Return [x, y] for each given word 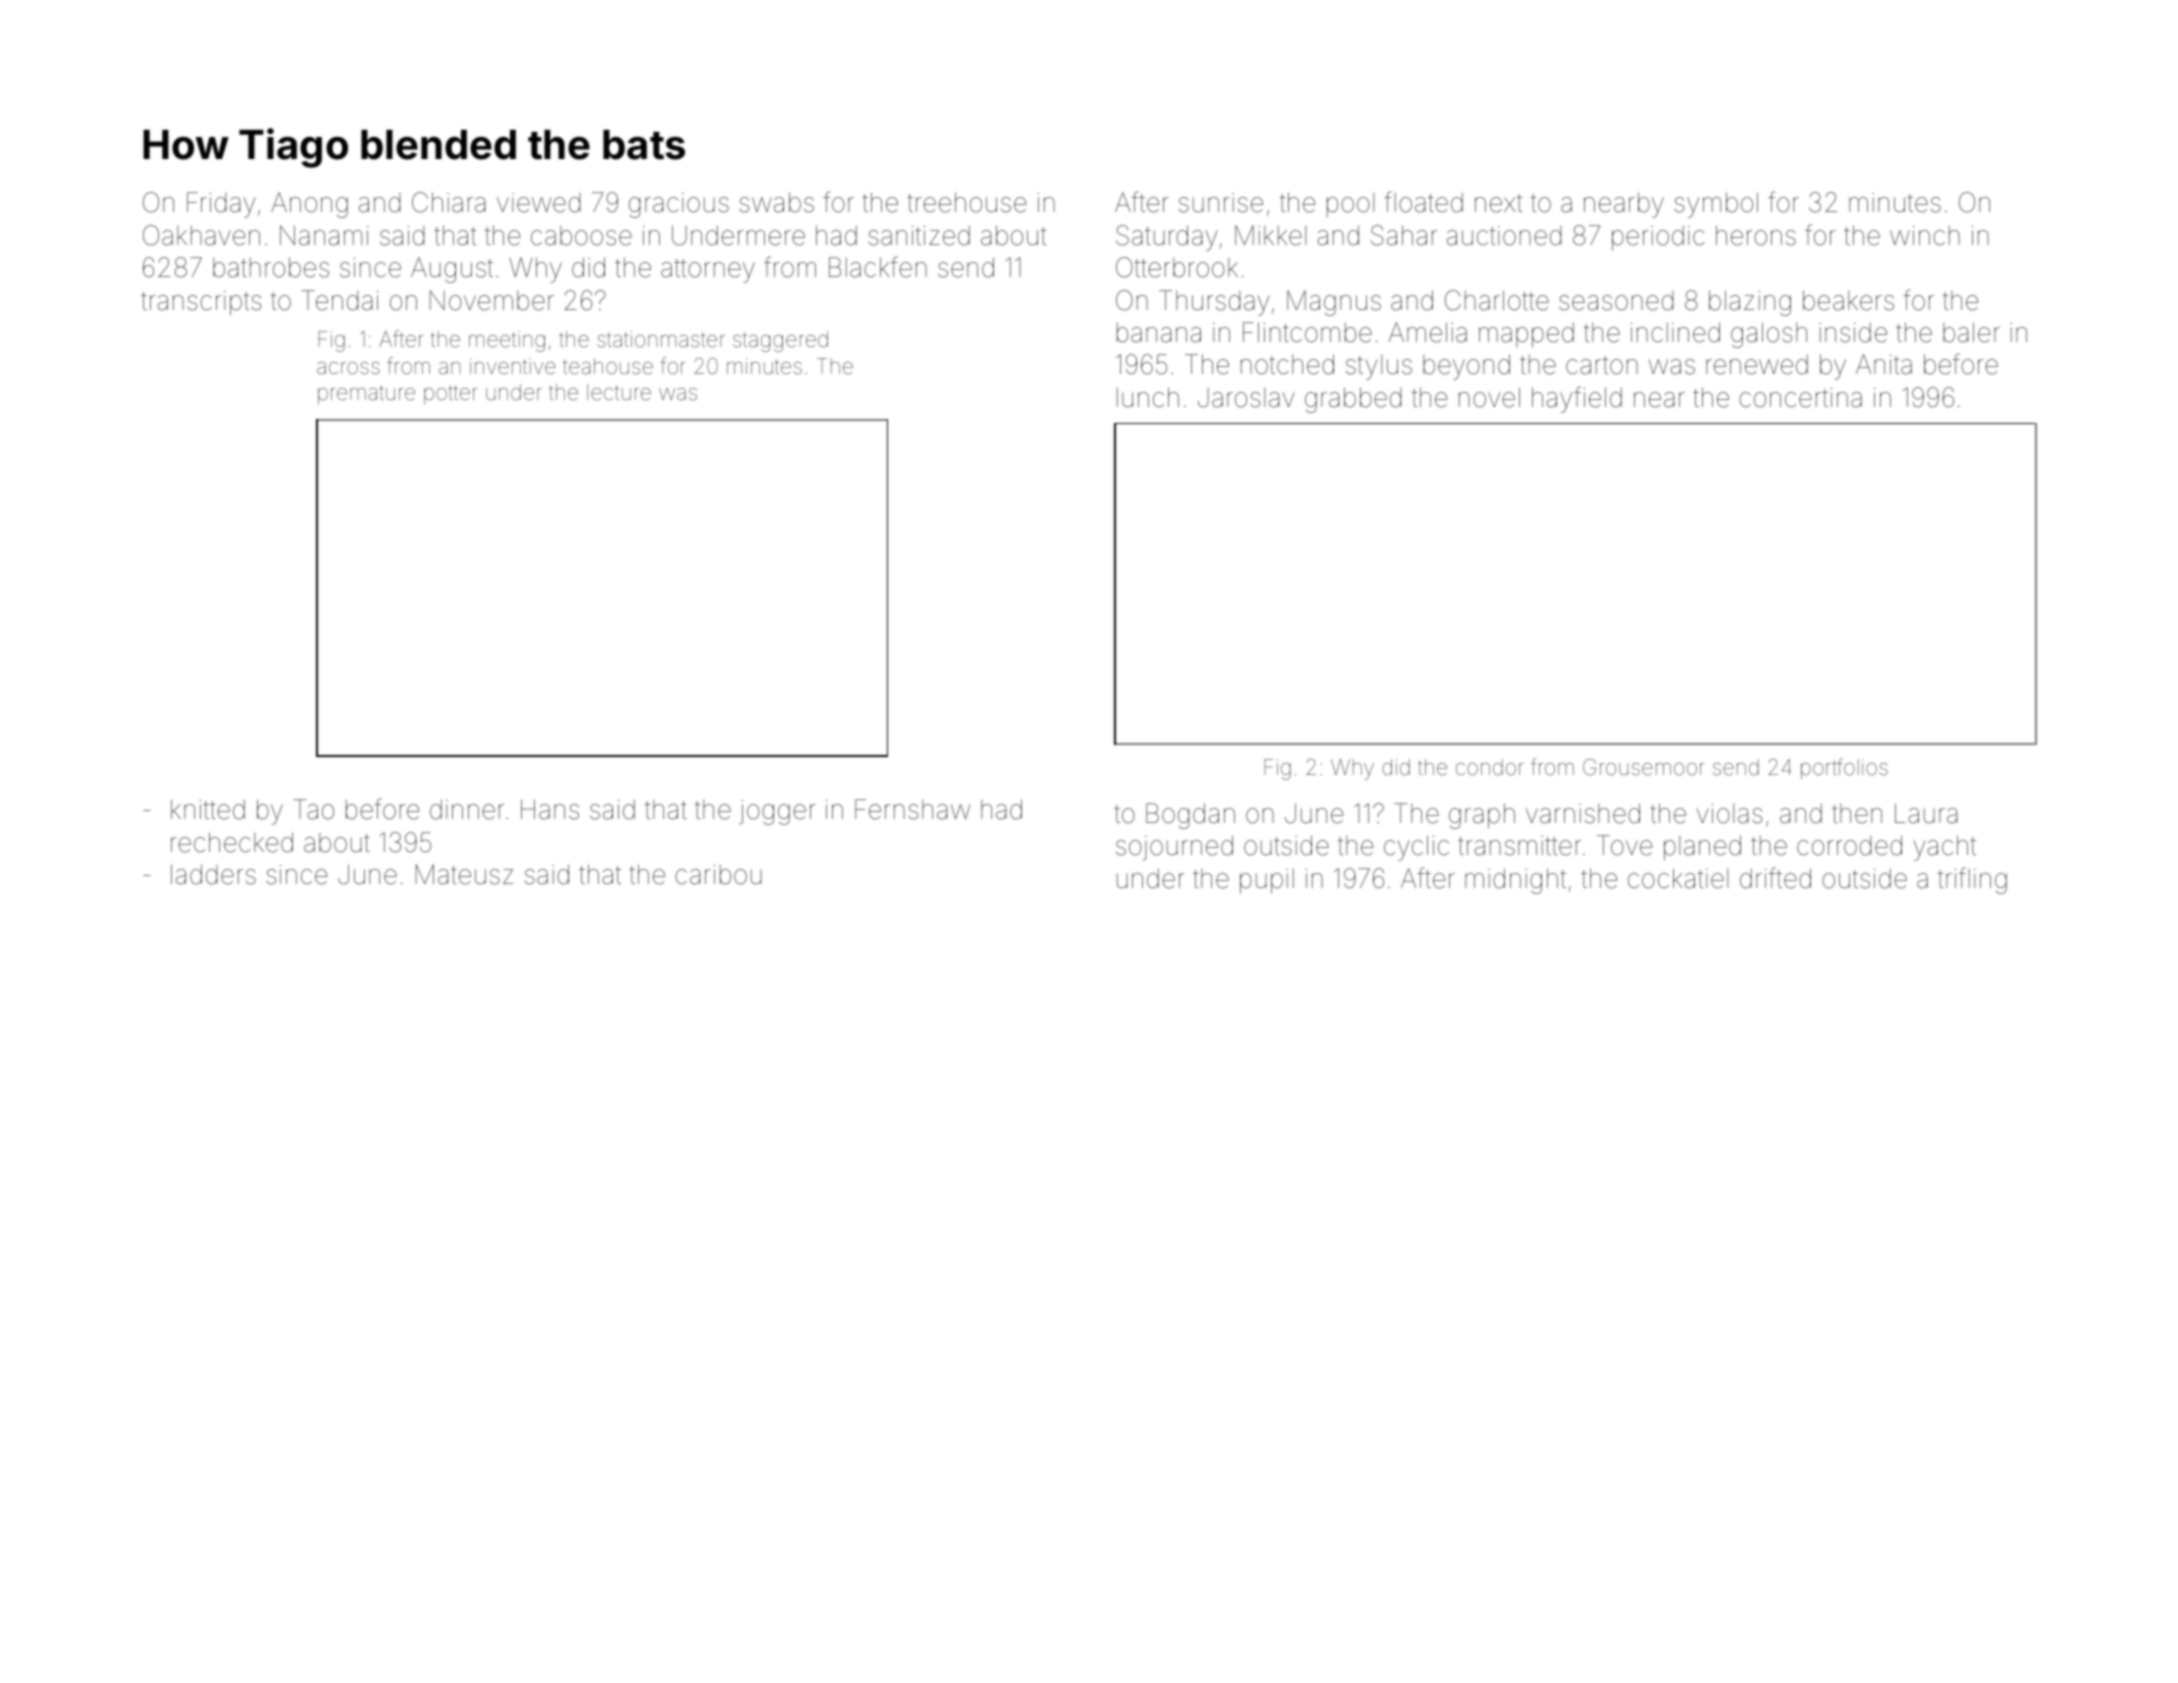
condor [1490, 767]
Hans [550, 809]
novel [1489, 397]
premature [366, 394]
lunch [1148, 397]
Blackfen [878, 267]
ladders [213, 874]
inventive [513, 366]
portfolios [1844, 768]
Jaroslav [1246, 398]
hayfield [1577, 399]
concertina [1800, 398]
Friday [221, 205]
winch [1925, 235]
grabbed [1353, 400]
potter [450, 394]
